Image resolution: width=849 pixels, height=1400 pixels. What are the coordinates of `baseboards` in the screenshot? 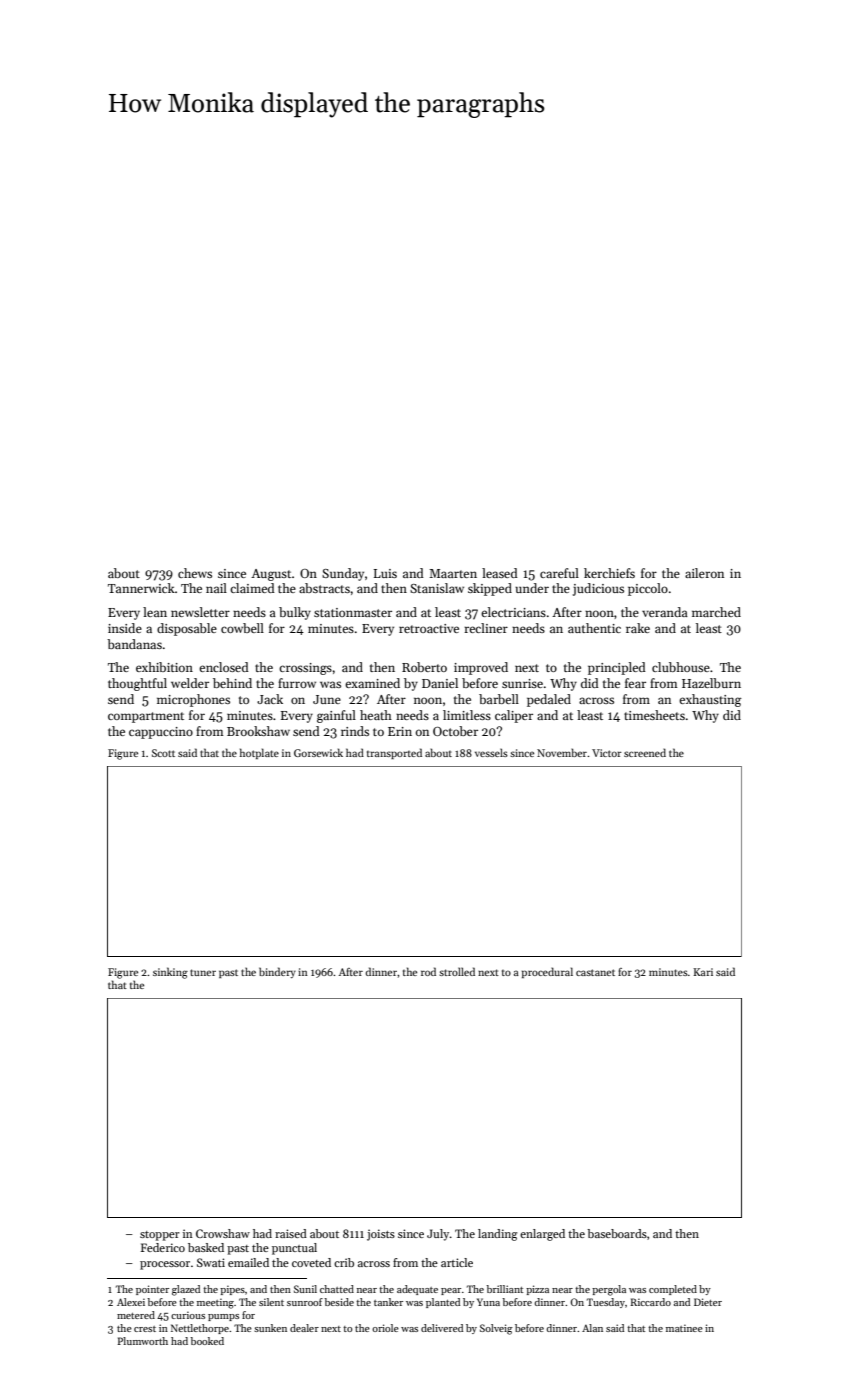 It's located at (617, 1233).
